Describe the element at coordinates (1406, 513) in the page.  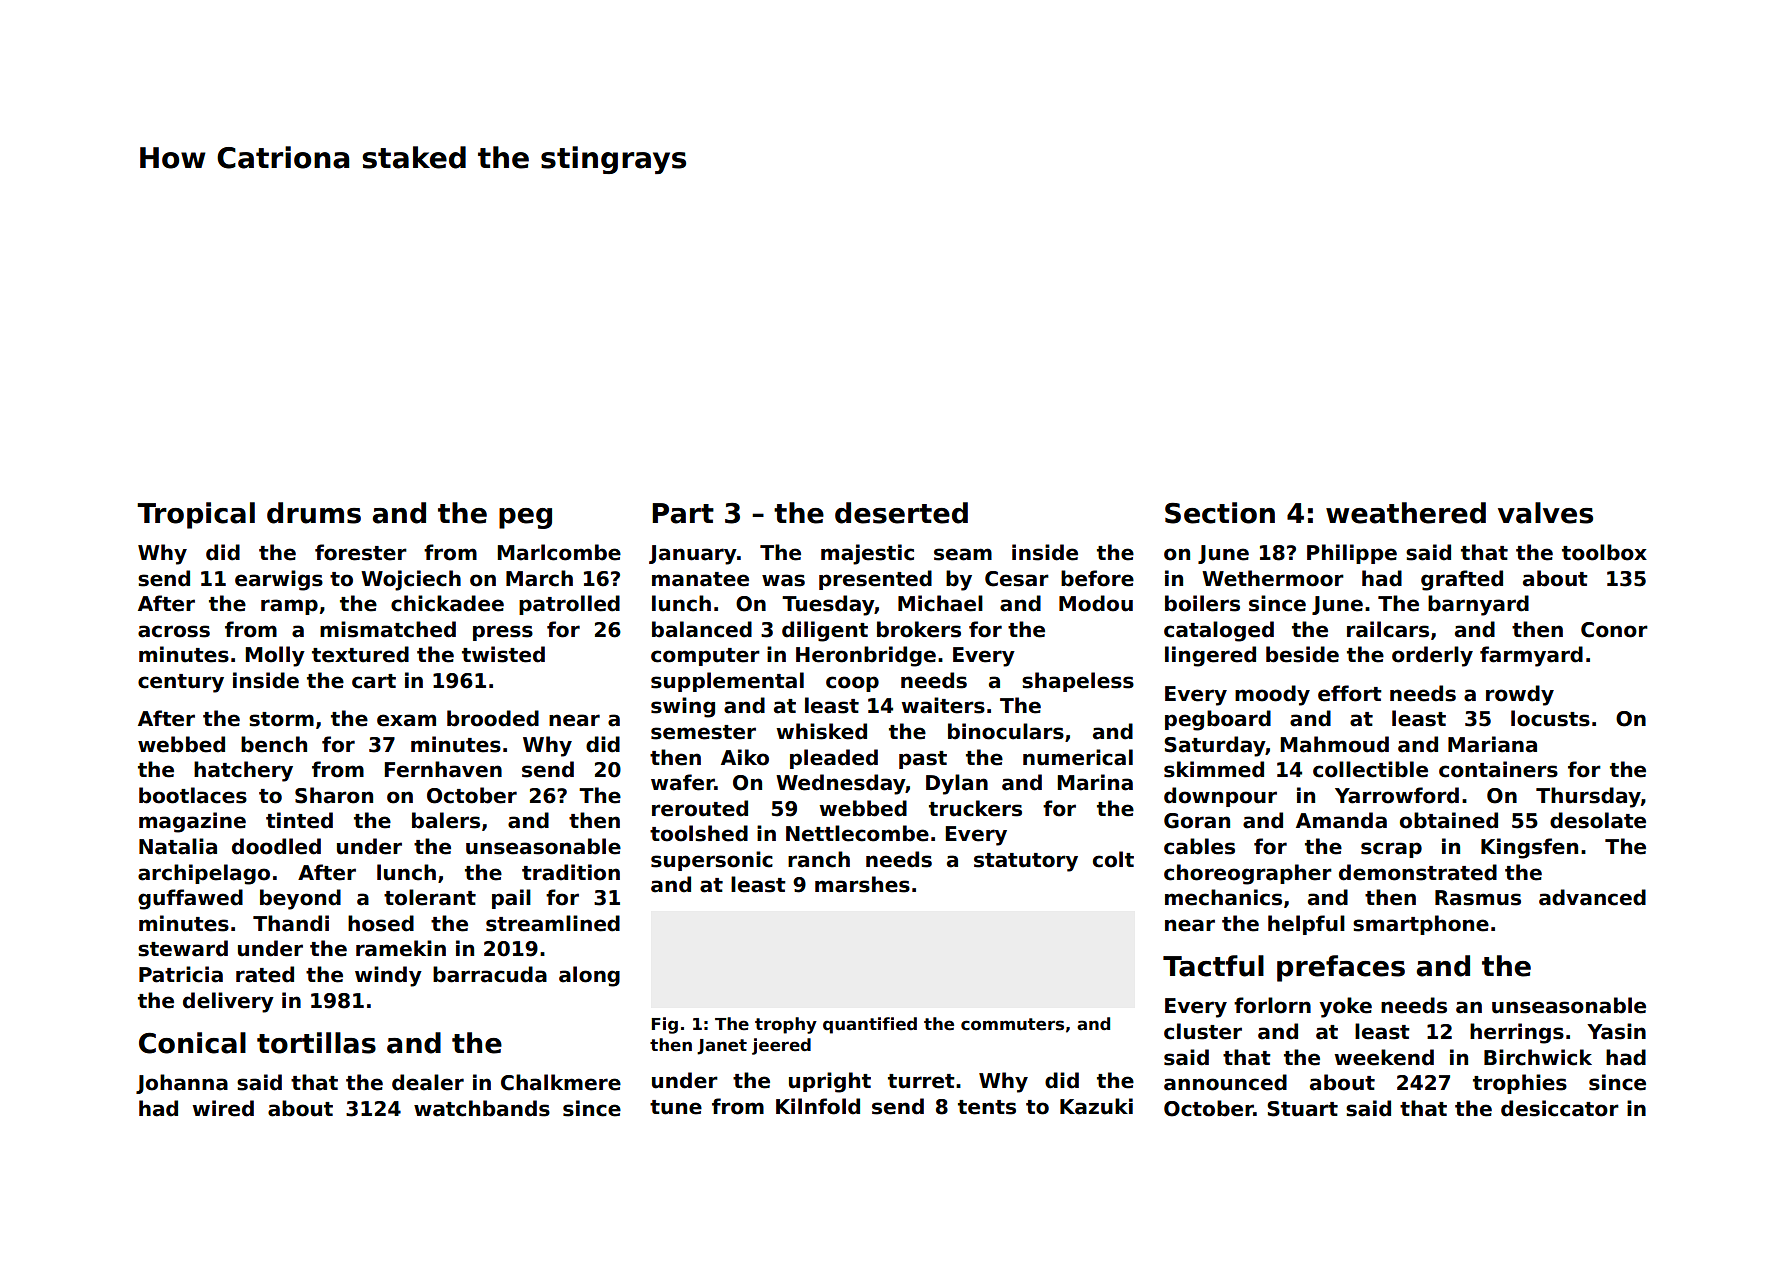
I see `weathered` at that location.
